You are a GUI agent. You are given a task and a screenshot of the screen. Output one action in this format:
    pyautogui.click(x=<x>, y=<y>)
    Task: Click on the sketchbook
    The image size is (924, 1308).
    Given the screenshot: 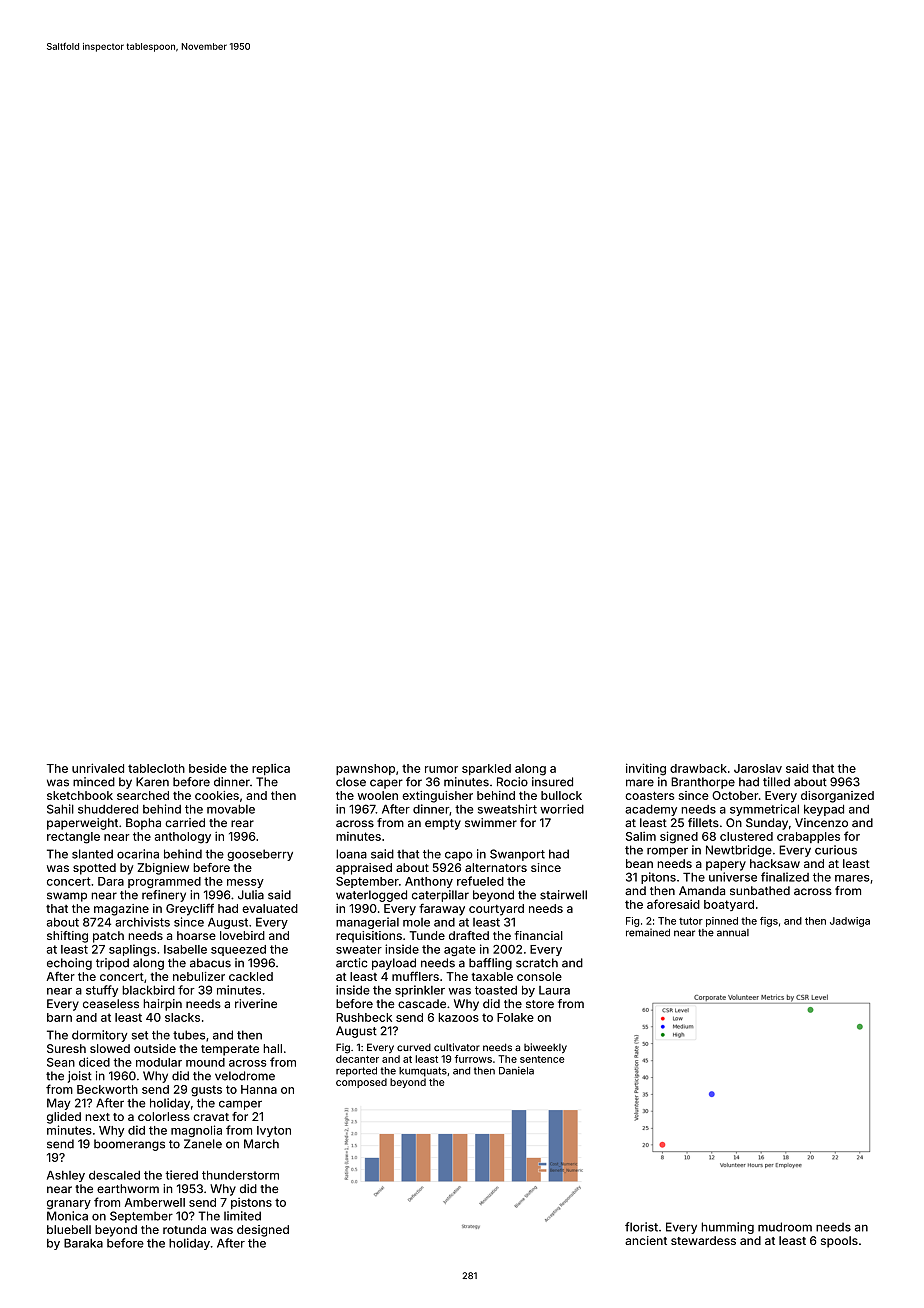 What is the action you would take?
    pyautogui.click(x=80, y=795)
